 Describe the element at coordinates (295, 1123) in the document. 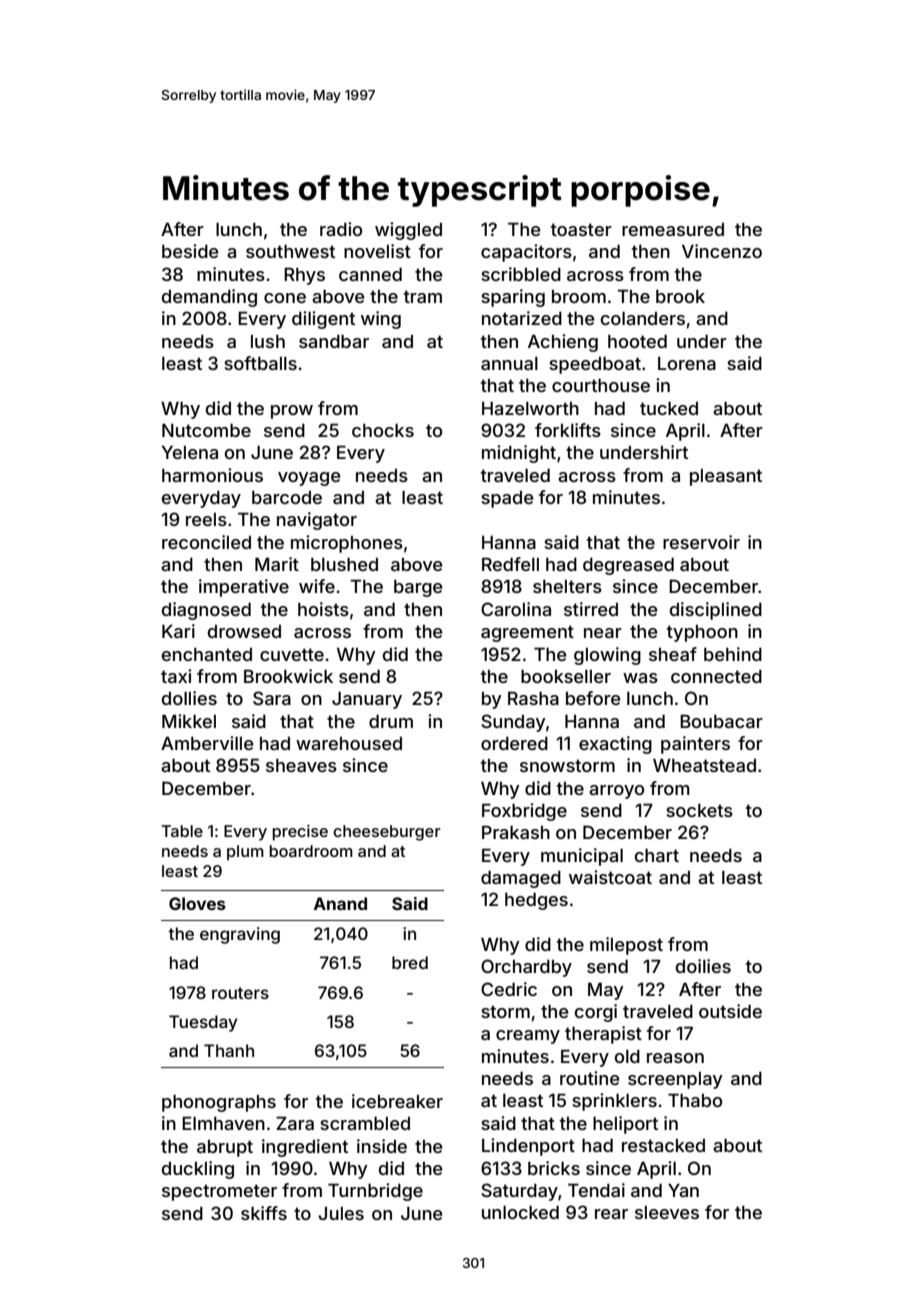

I see `Zara` at that location.
